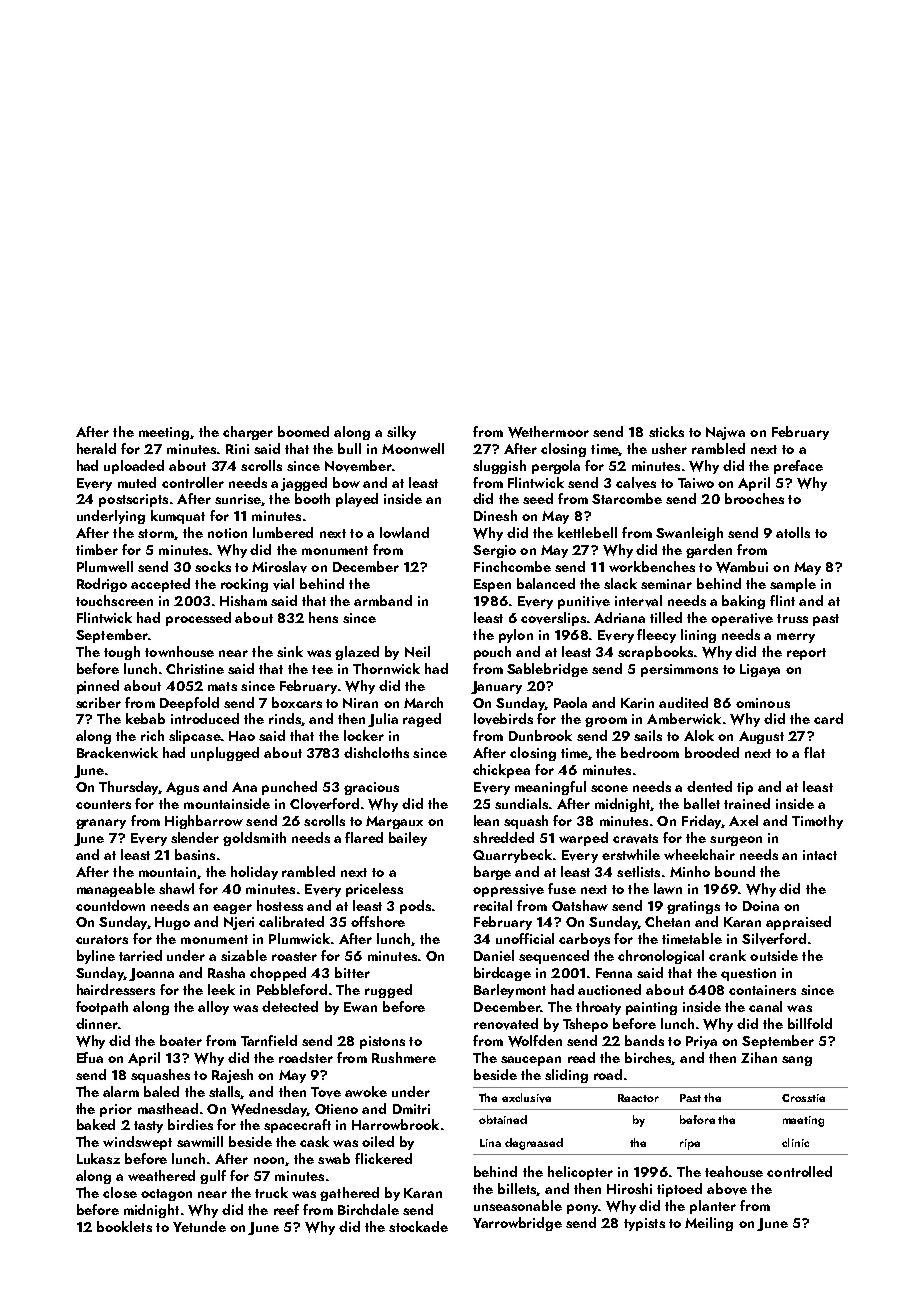 The height and width of the document is (1308, 924). Describe the element at coordinates (644, 1224) in the document. I see `typists` at that location.
